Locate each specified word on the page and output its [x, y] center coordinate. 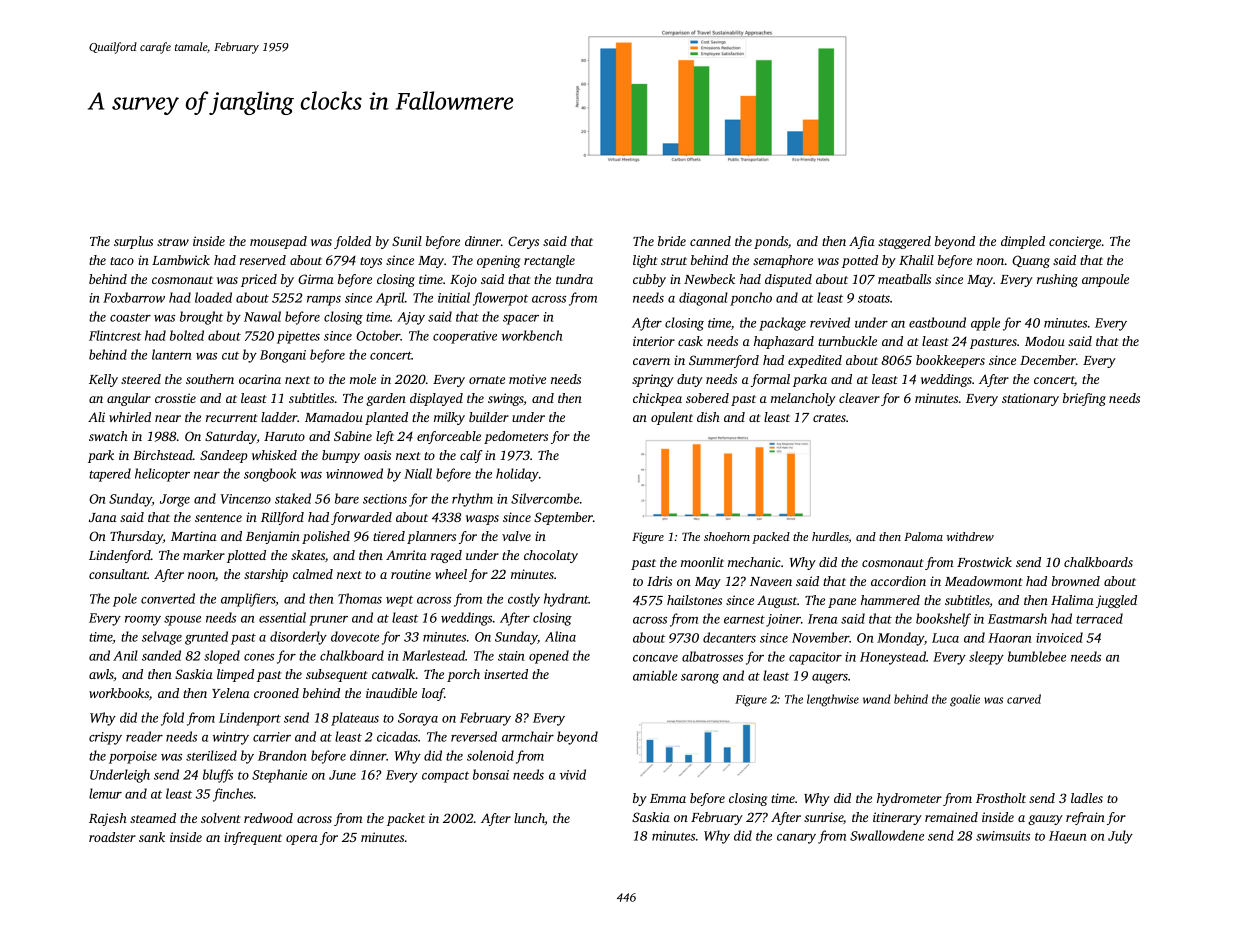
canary [796, 839]
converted [168, 598]
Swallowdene [887, 835]
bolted [187, 335]
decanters [729, 637]
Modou [1045, 341]
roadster [112, 837]
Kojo [463, 280]
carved [1024, 699]
